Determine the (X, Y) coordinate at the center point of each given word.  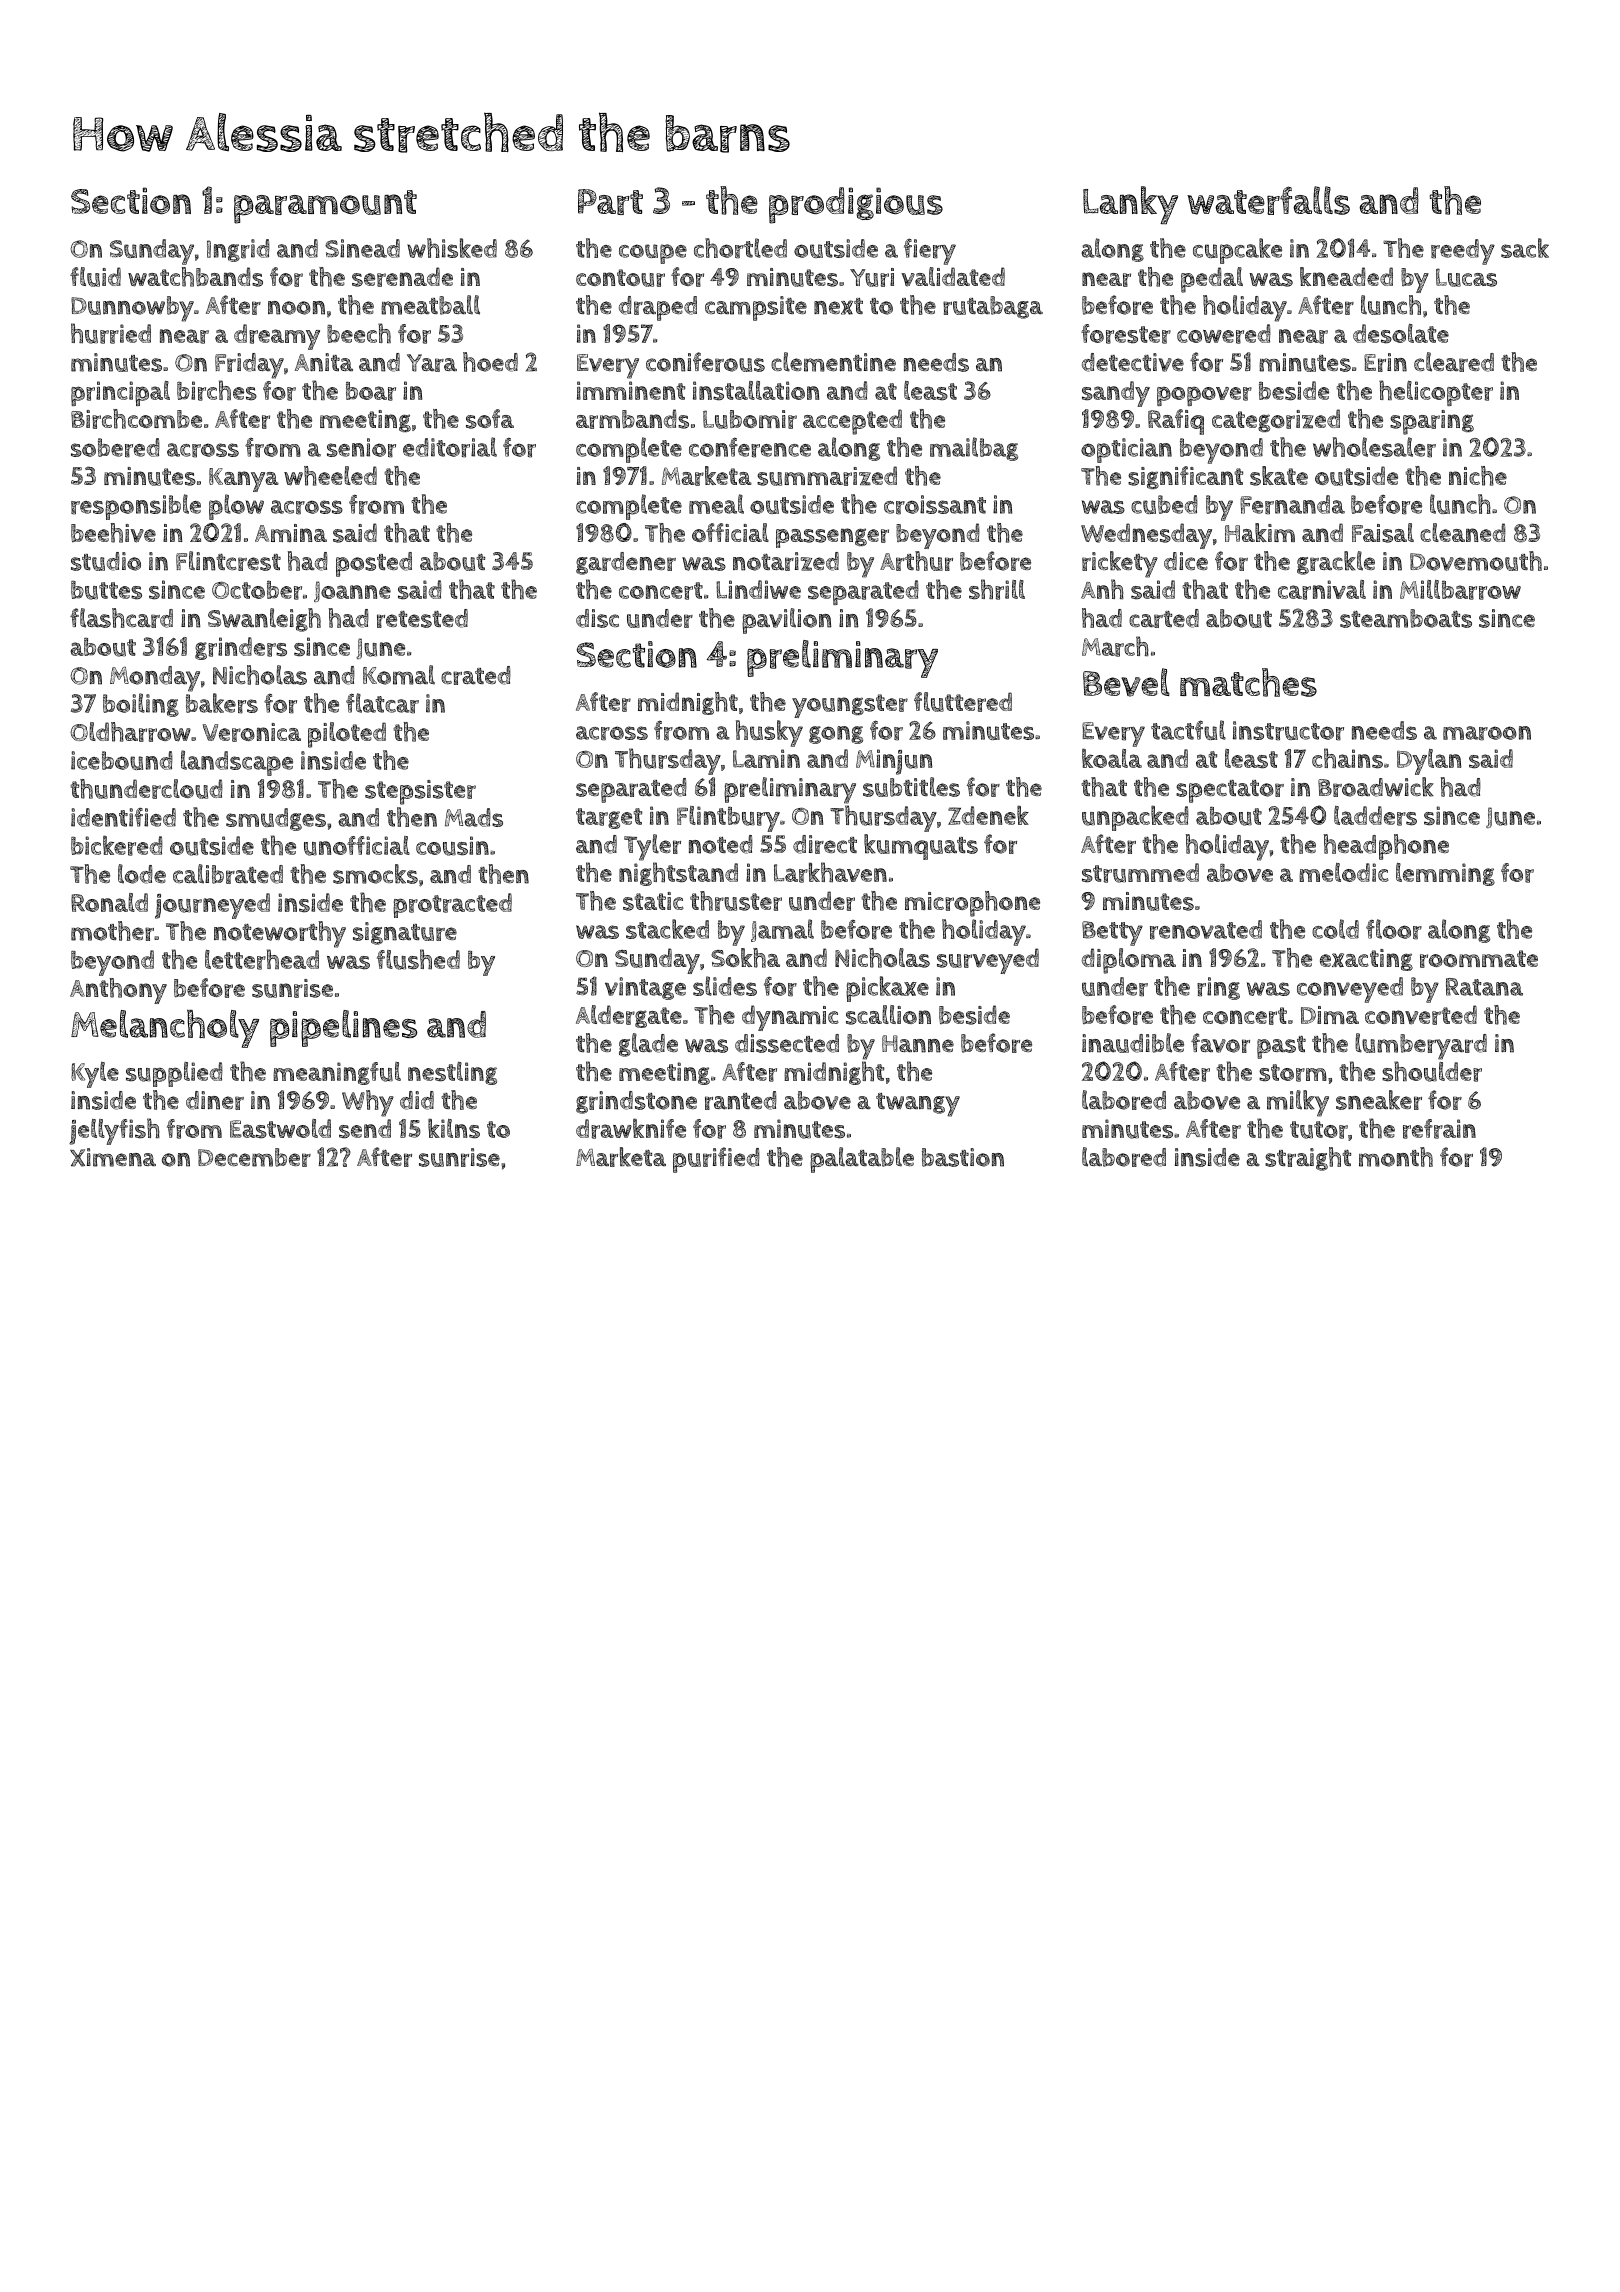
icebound (122, 760)
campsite (756, 308)
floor (1394, 929)
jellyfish (114, 1131)
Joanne (352, 591)
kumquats (921, 847)
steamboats (1406, 618)
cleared (1454, 362)
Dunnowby (132, 309)
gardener (626, 563)
